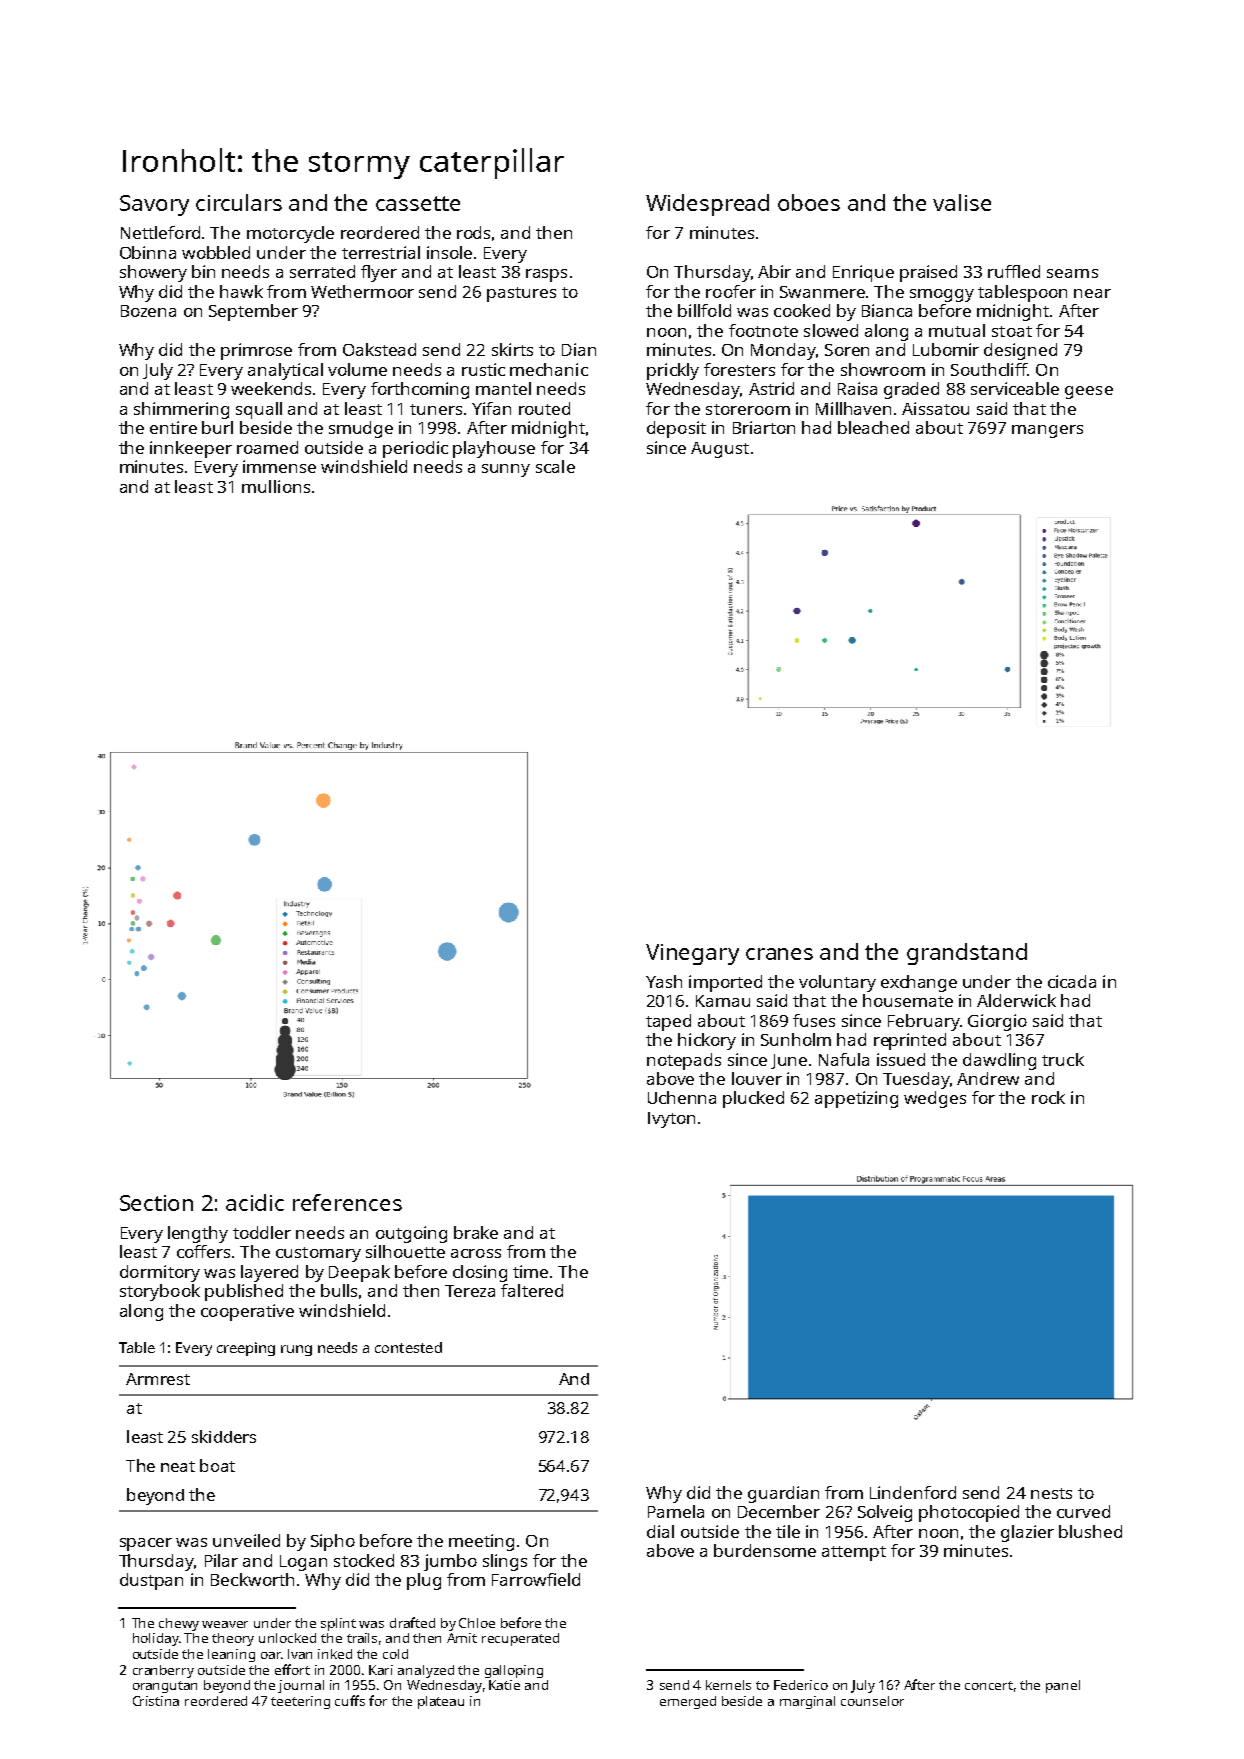 The height and width of the document is (1759, 1244). Describe the element at coordinates (707, 205) in the document. I see `Widespread` at that location.
